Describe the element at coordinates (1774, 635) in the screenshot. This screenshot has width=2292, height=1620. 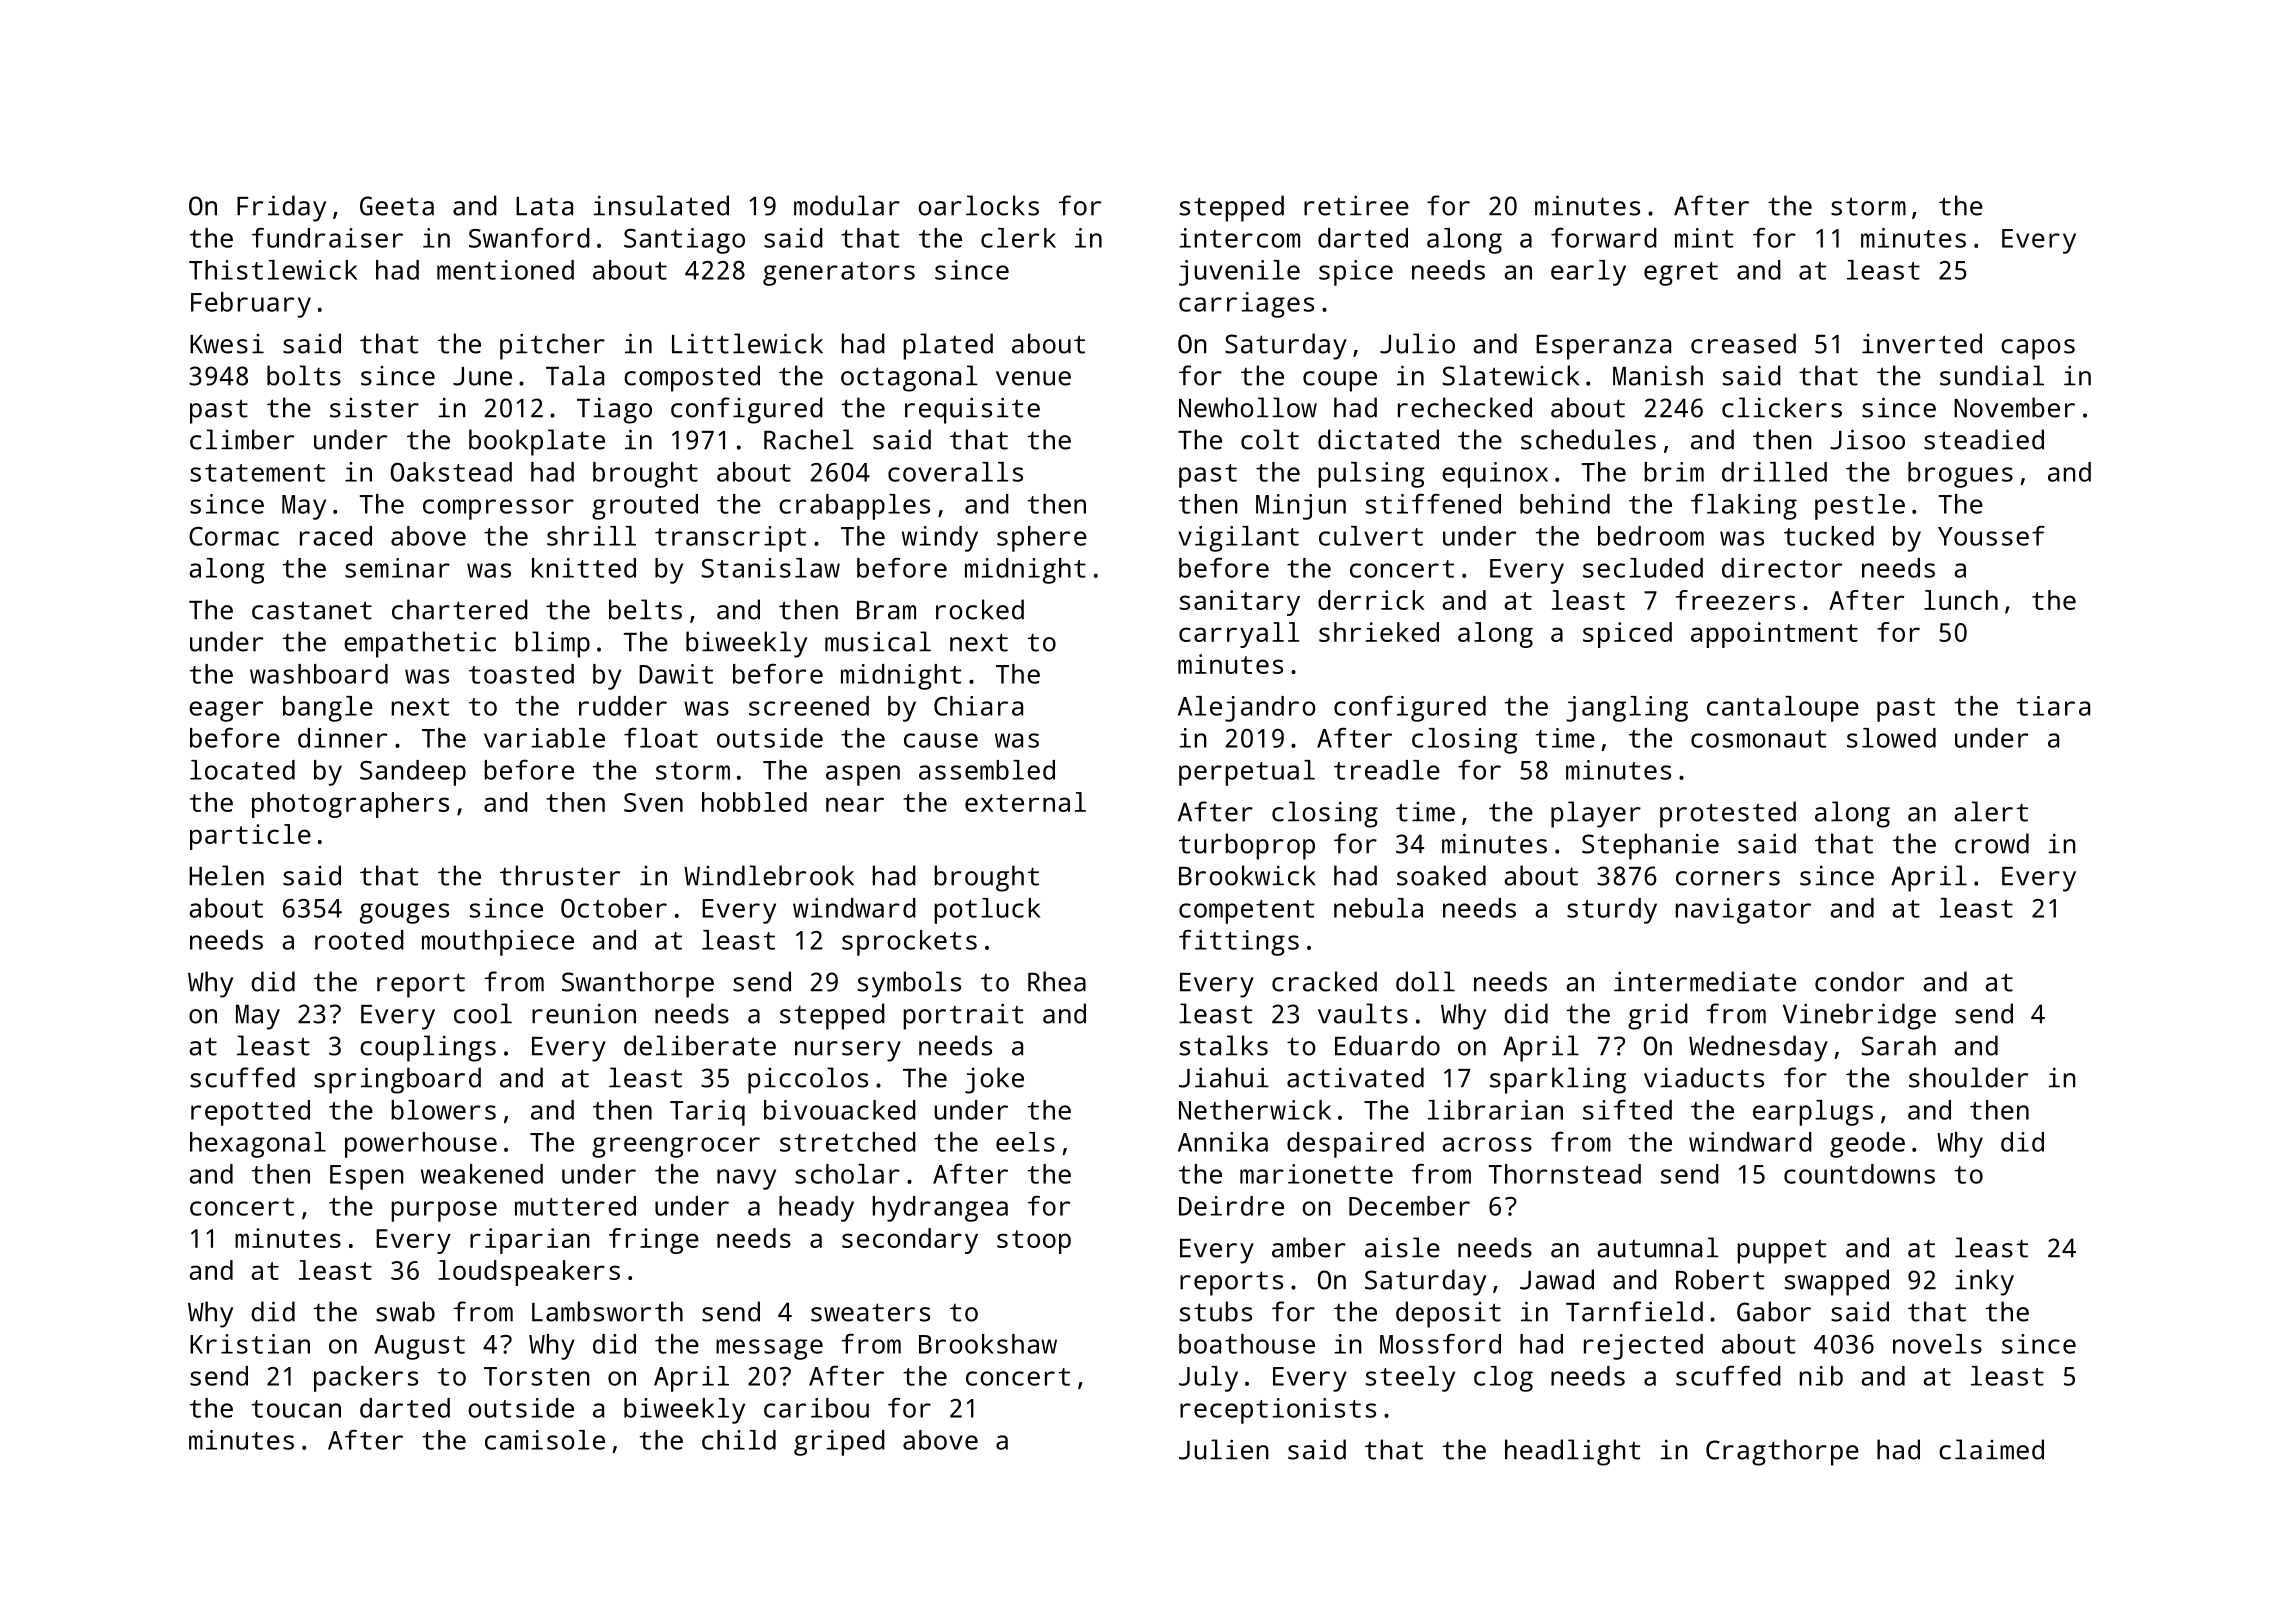
I see `appointment` at that location.
